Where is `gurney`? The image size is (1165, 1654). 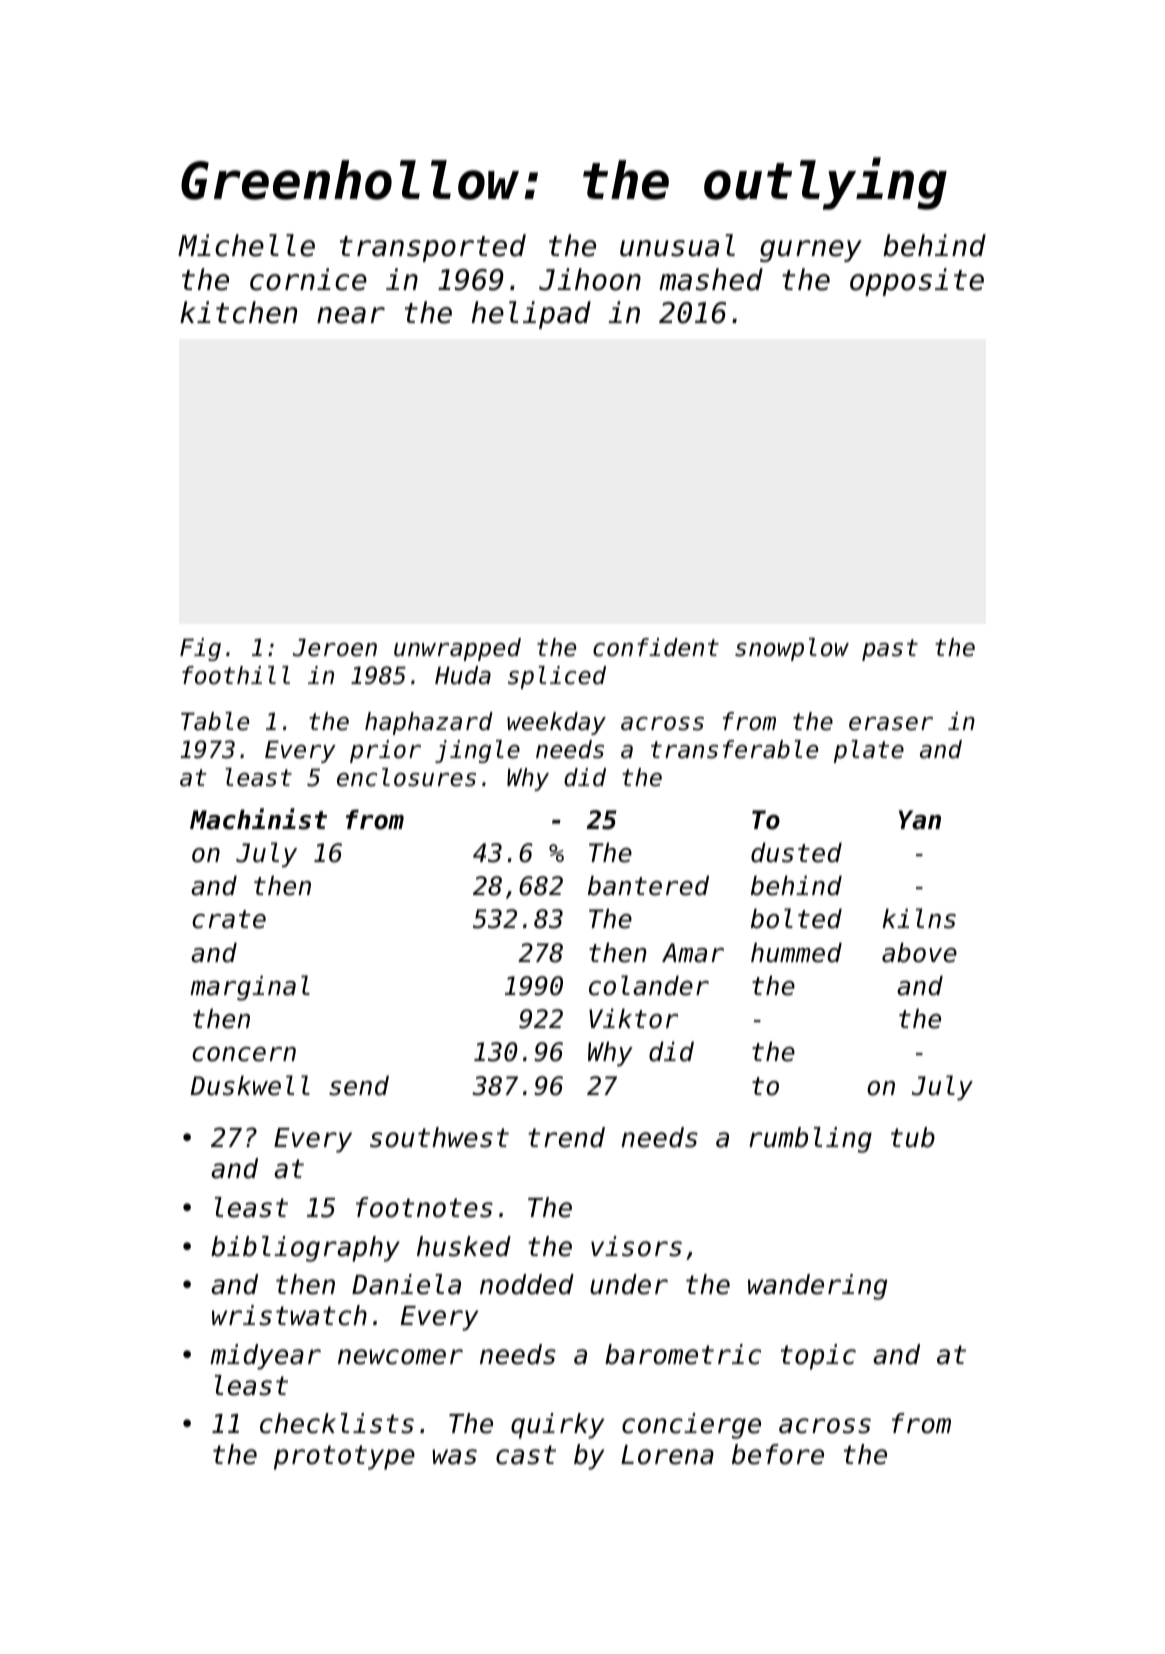
gurney is located at coordinates (811, 251).
